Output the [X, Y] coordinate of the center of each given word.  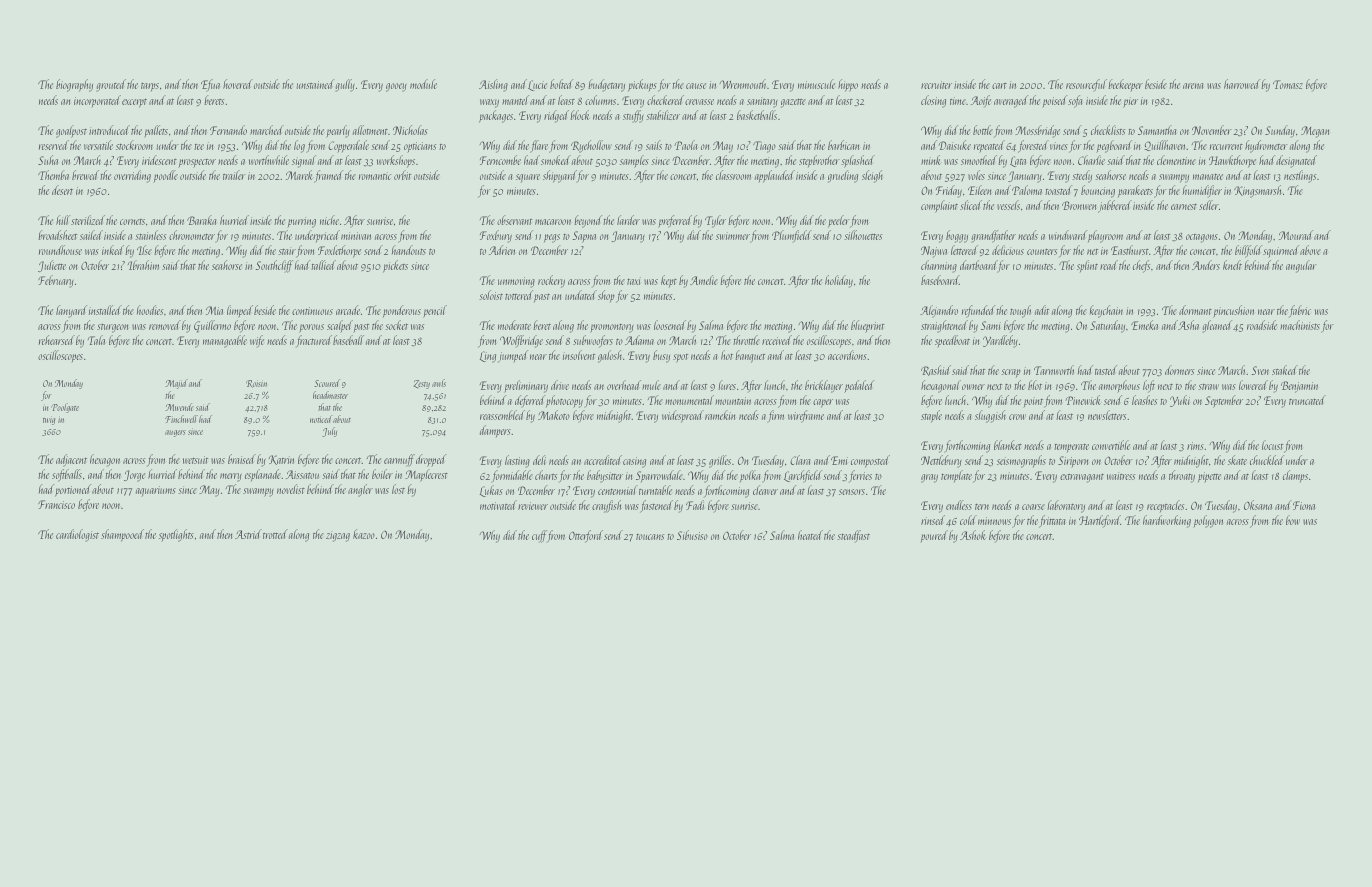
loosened [670, 325]
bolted [561, 84]
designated [1296, 161]
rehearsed [57, 340]
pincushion [1233, 311]
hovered [238, 84]
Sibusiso [692, 535]
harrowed [1242, 84]
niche [329, 220]
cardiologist [77, 535]
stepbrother [819, 161]
